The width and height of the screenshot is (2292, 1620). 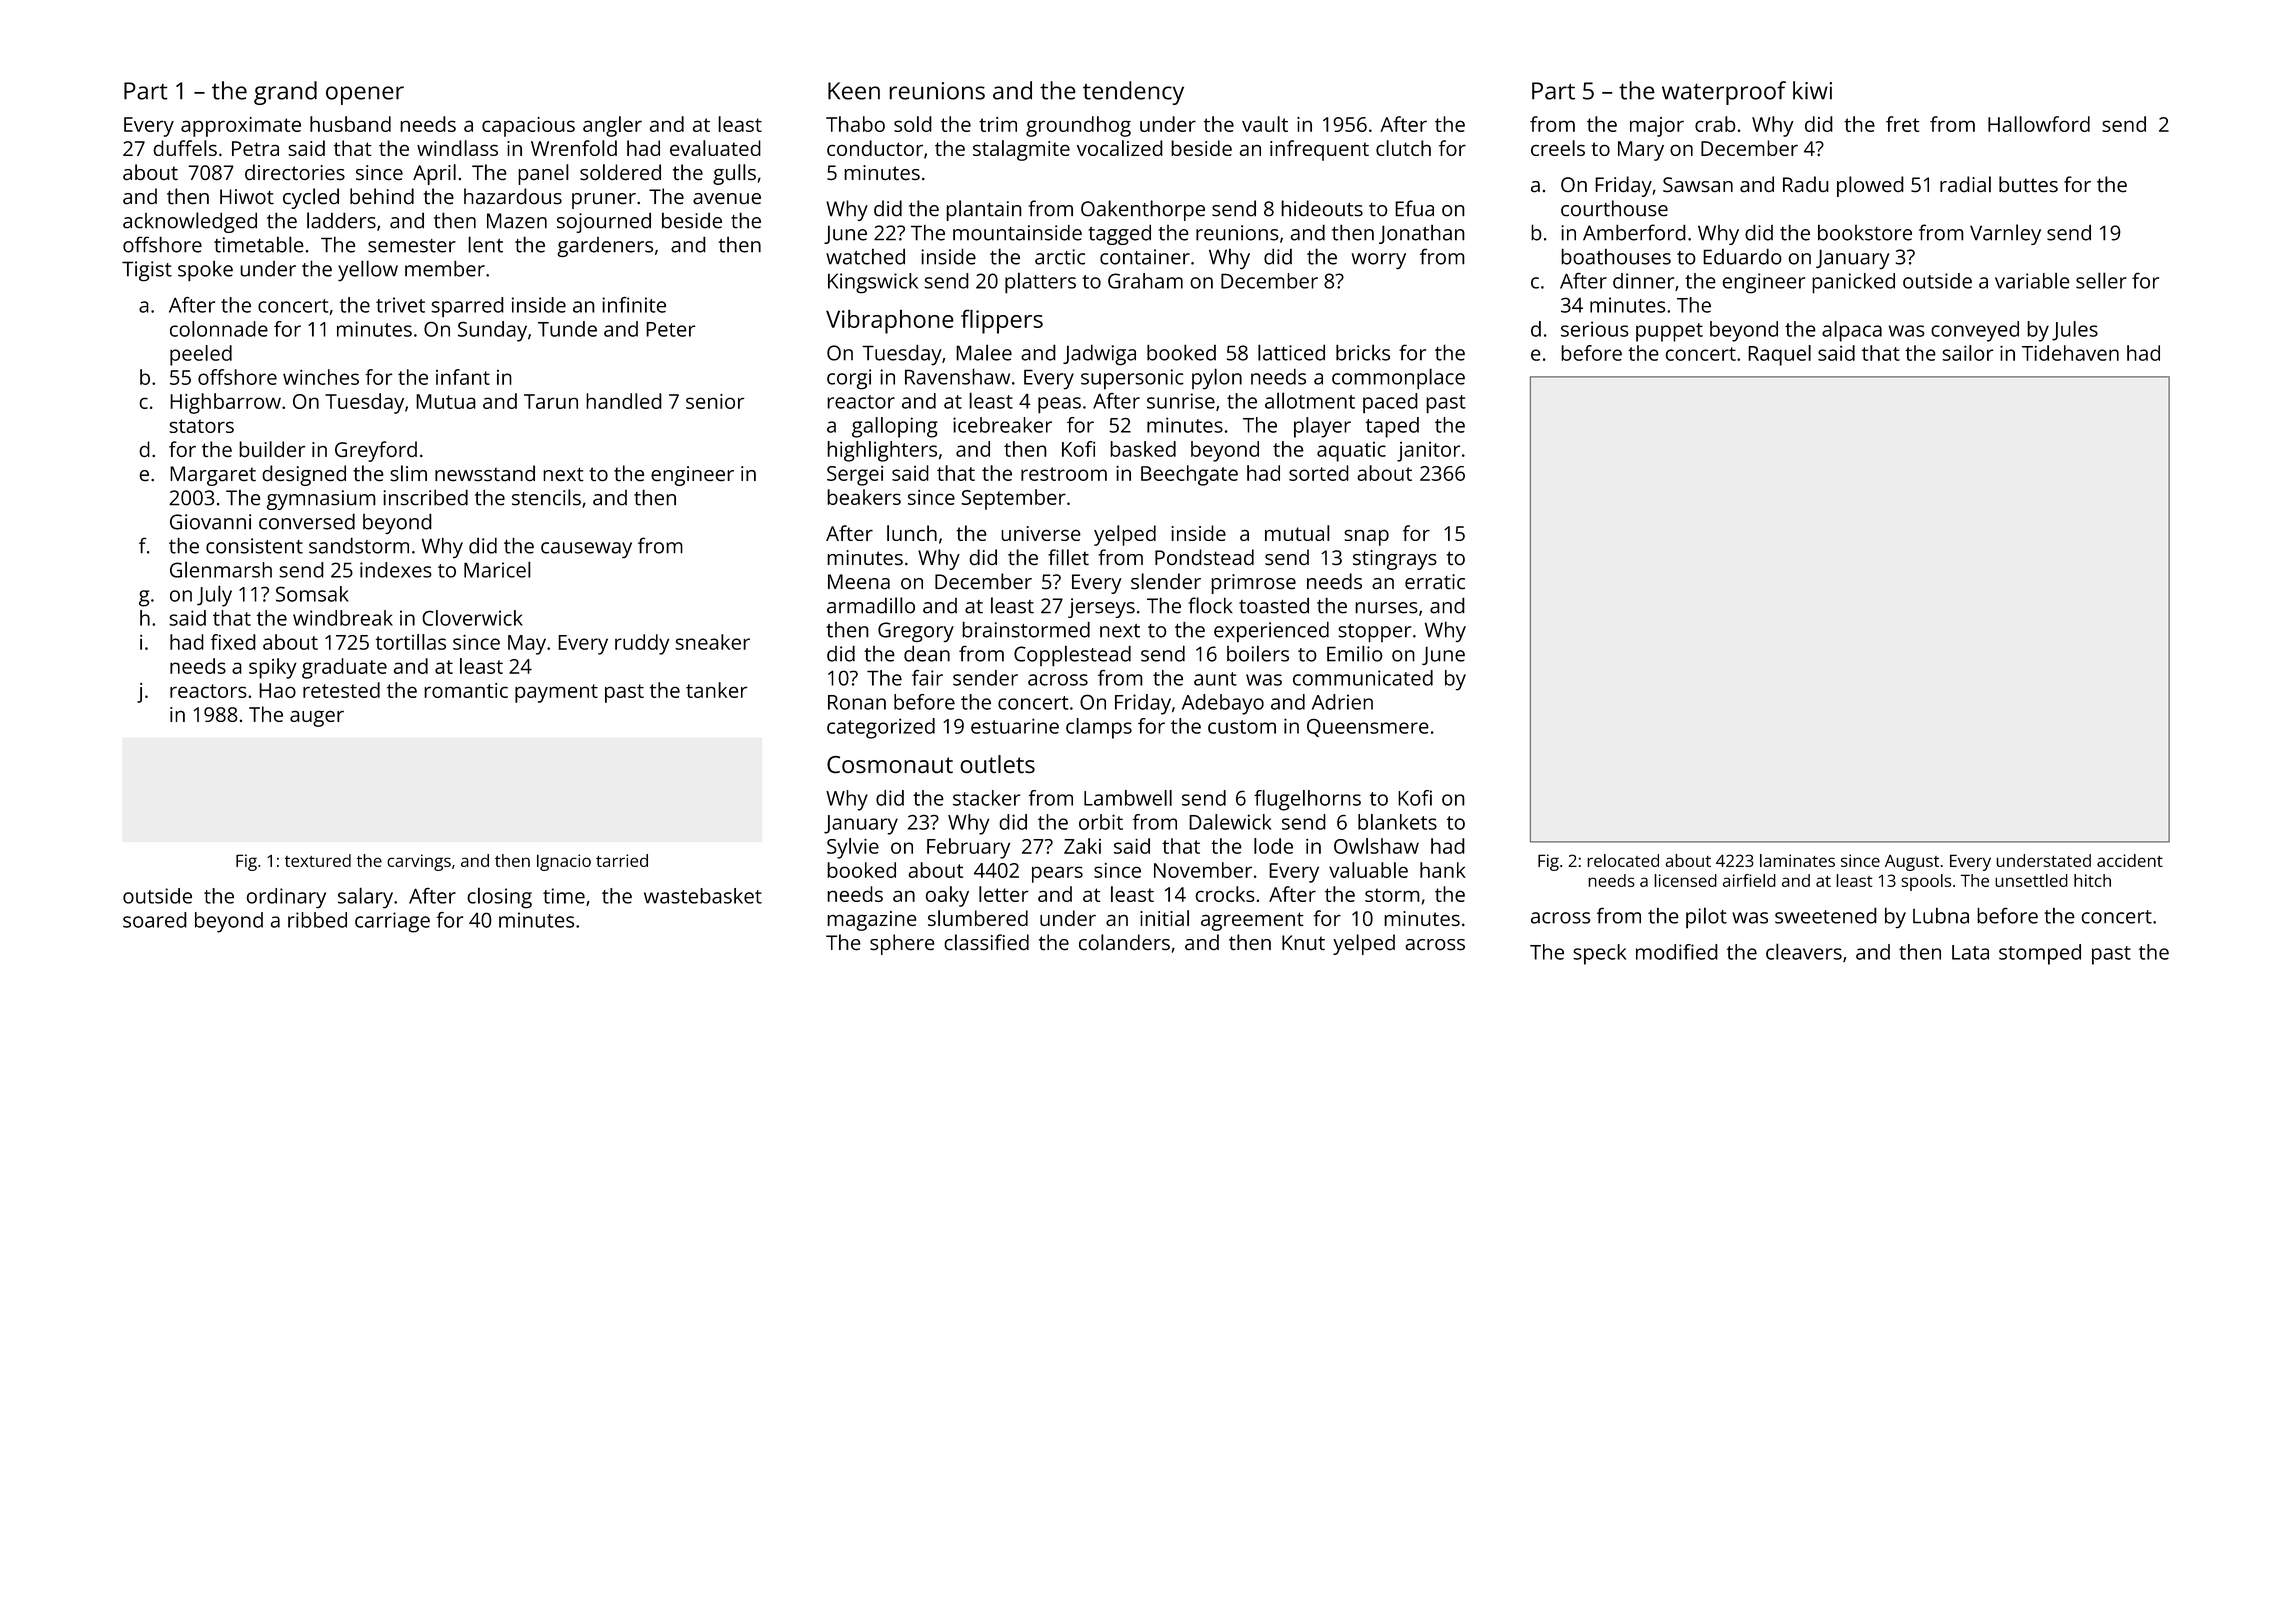 I want to click on allotment, so click(x=1310, y=400).
